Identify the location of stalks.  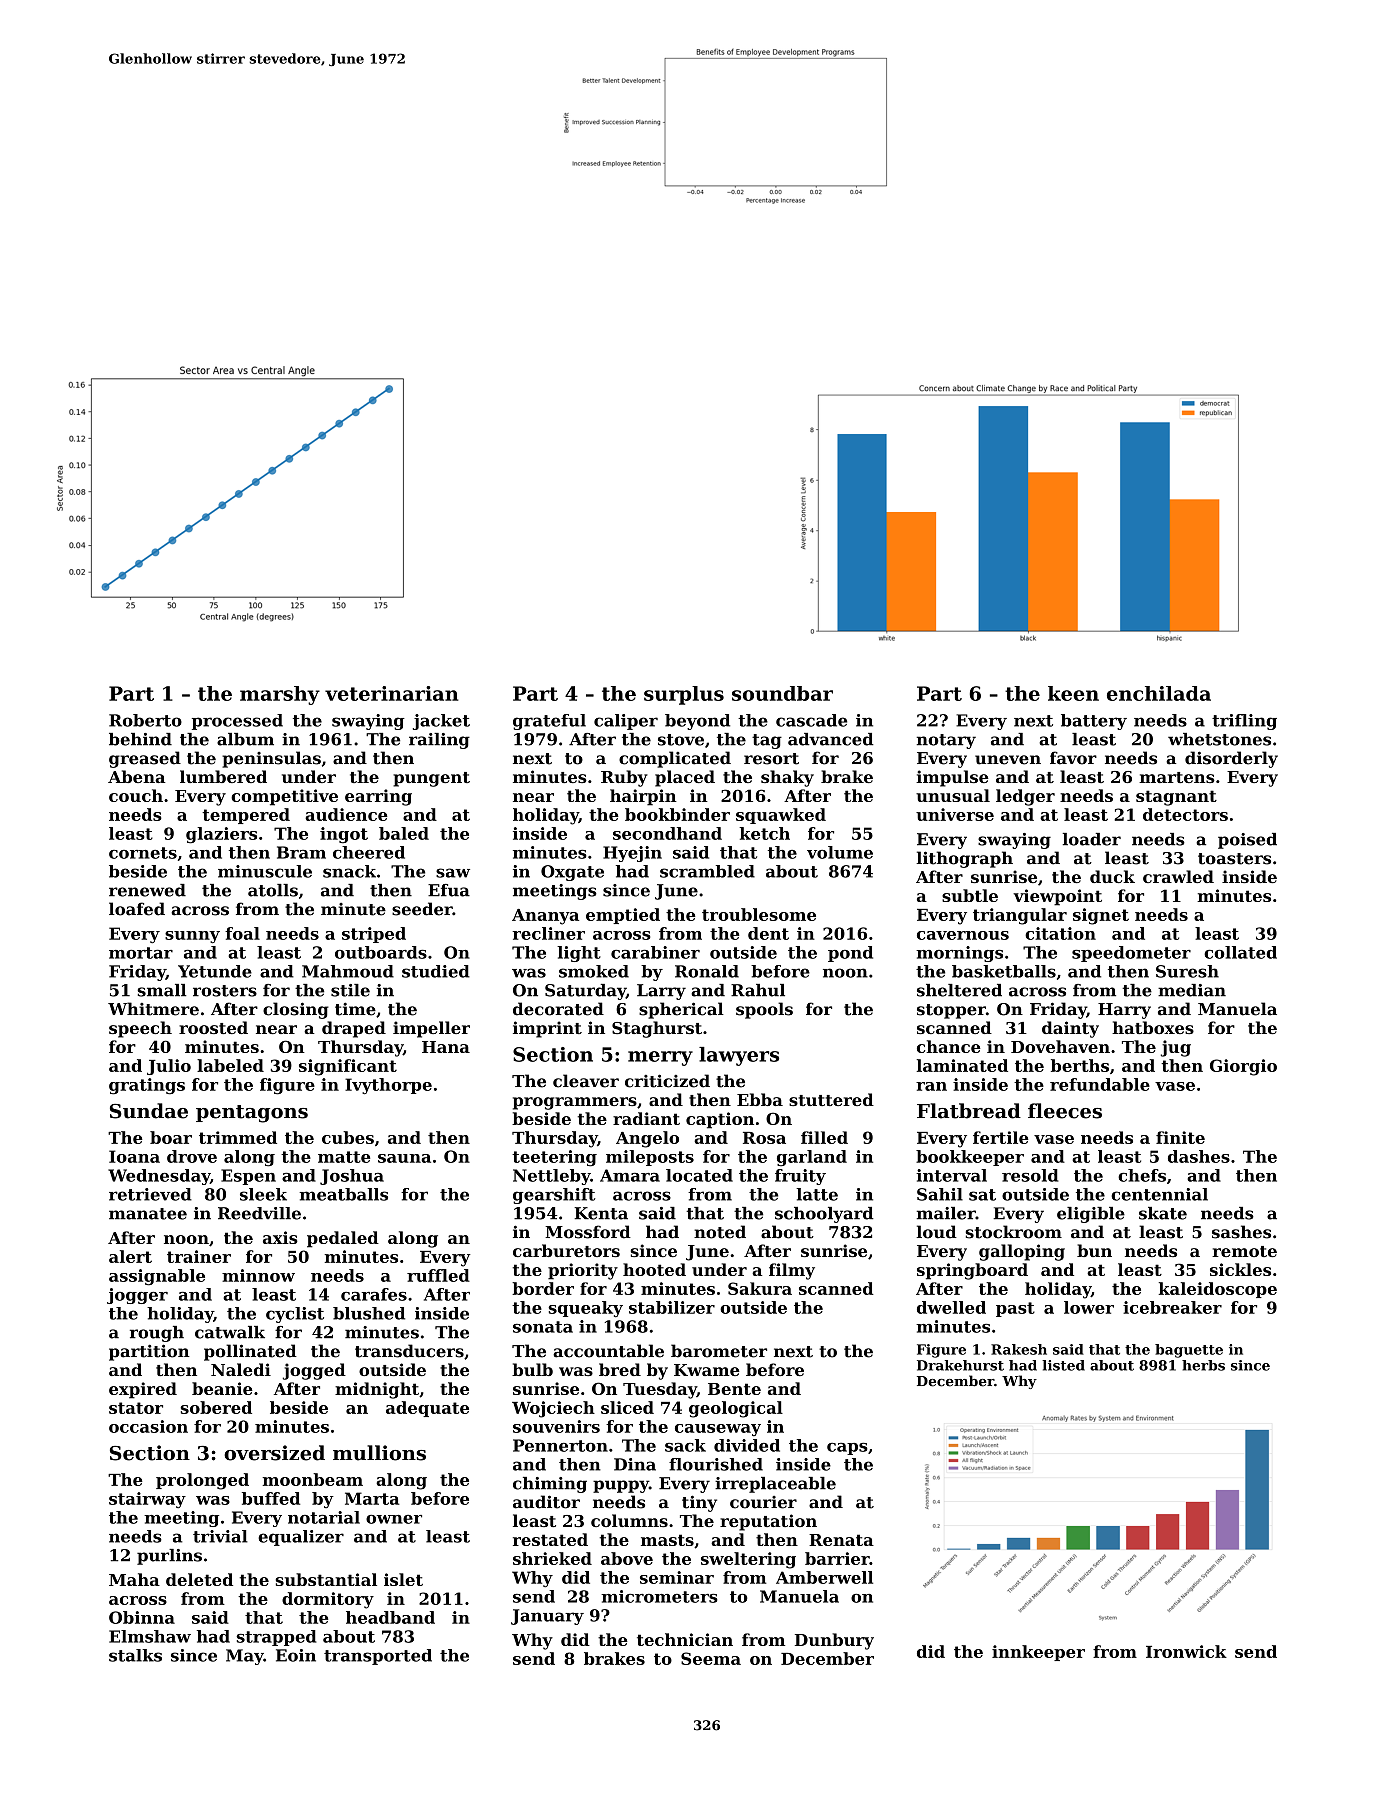
(135, 1655).
